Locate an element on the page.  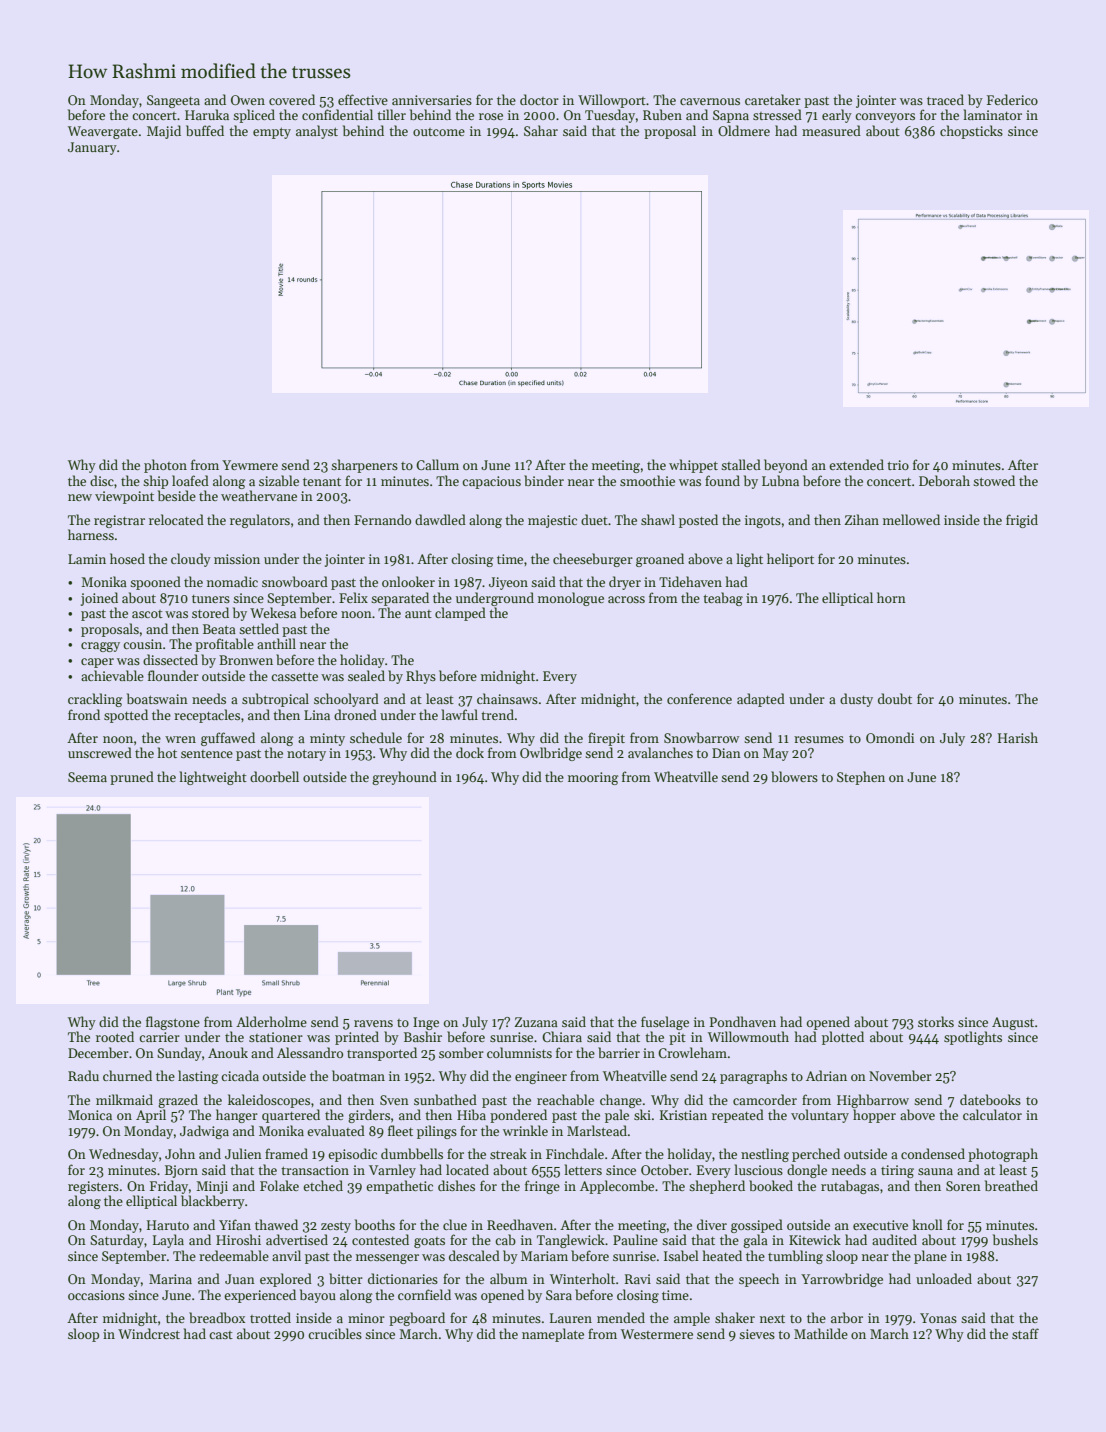
Windcrest is located at coordinates (149, 1333).
